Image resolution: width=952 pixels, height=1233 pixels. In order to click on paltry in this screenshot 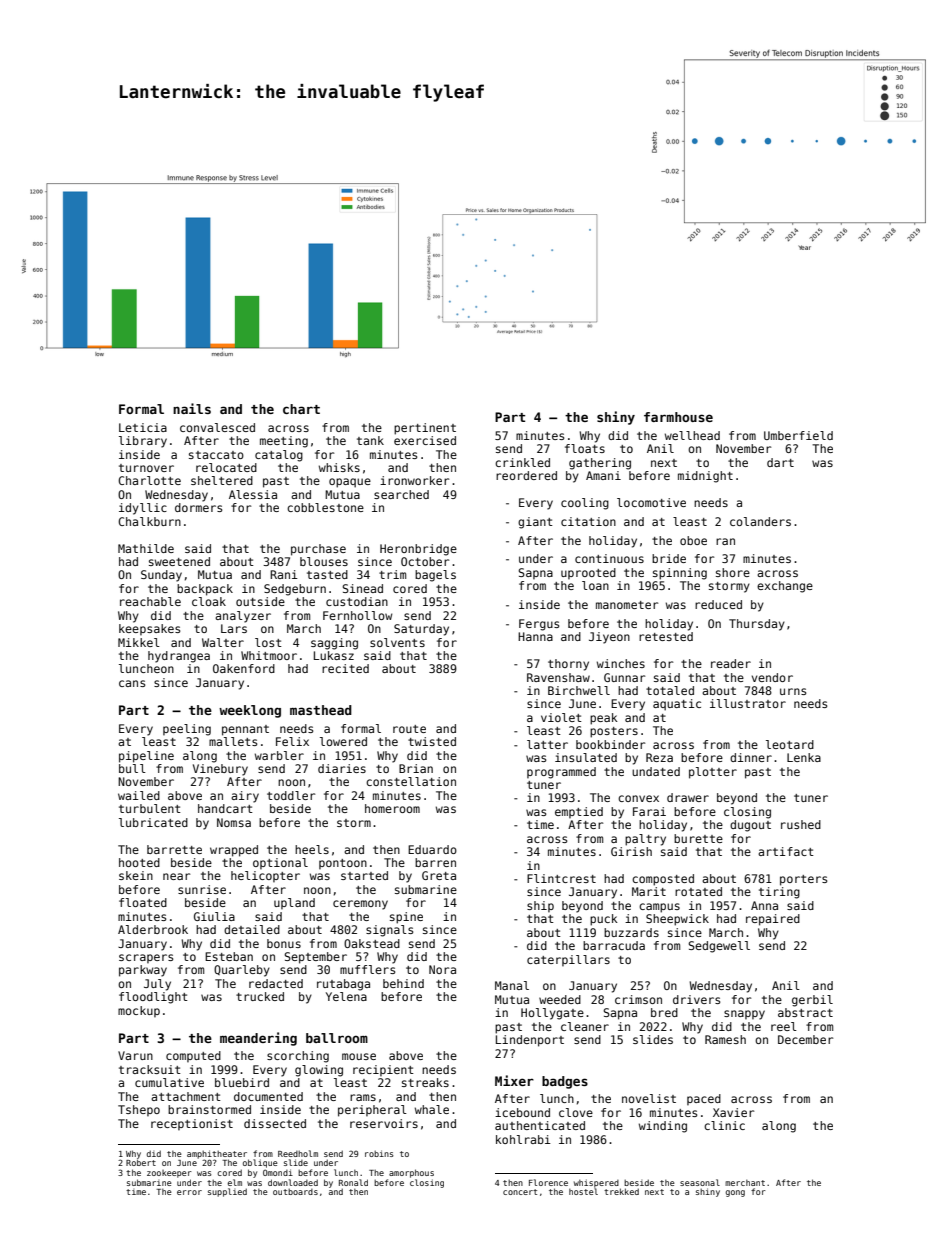, I will do `click(645, 840)`.
